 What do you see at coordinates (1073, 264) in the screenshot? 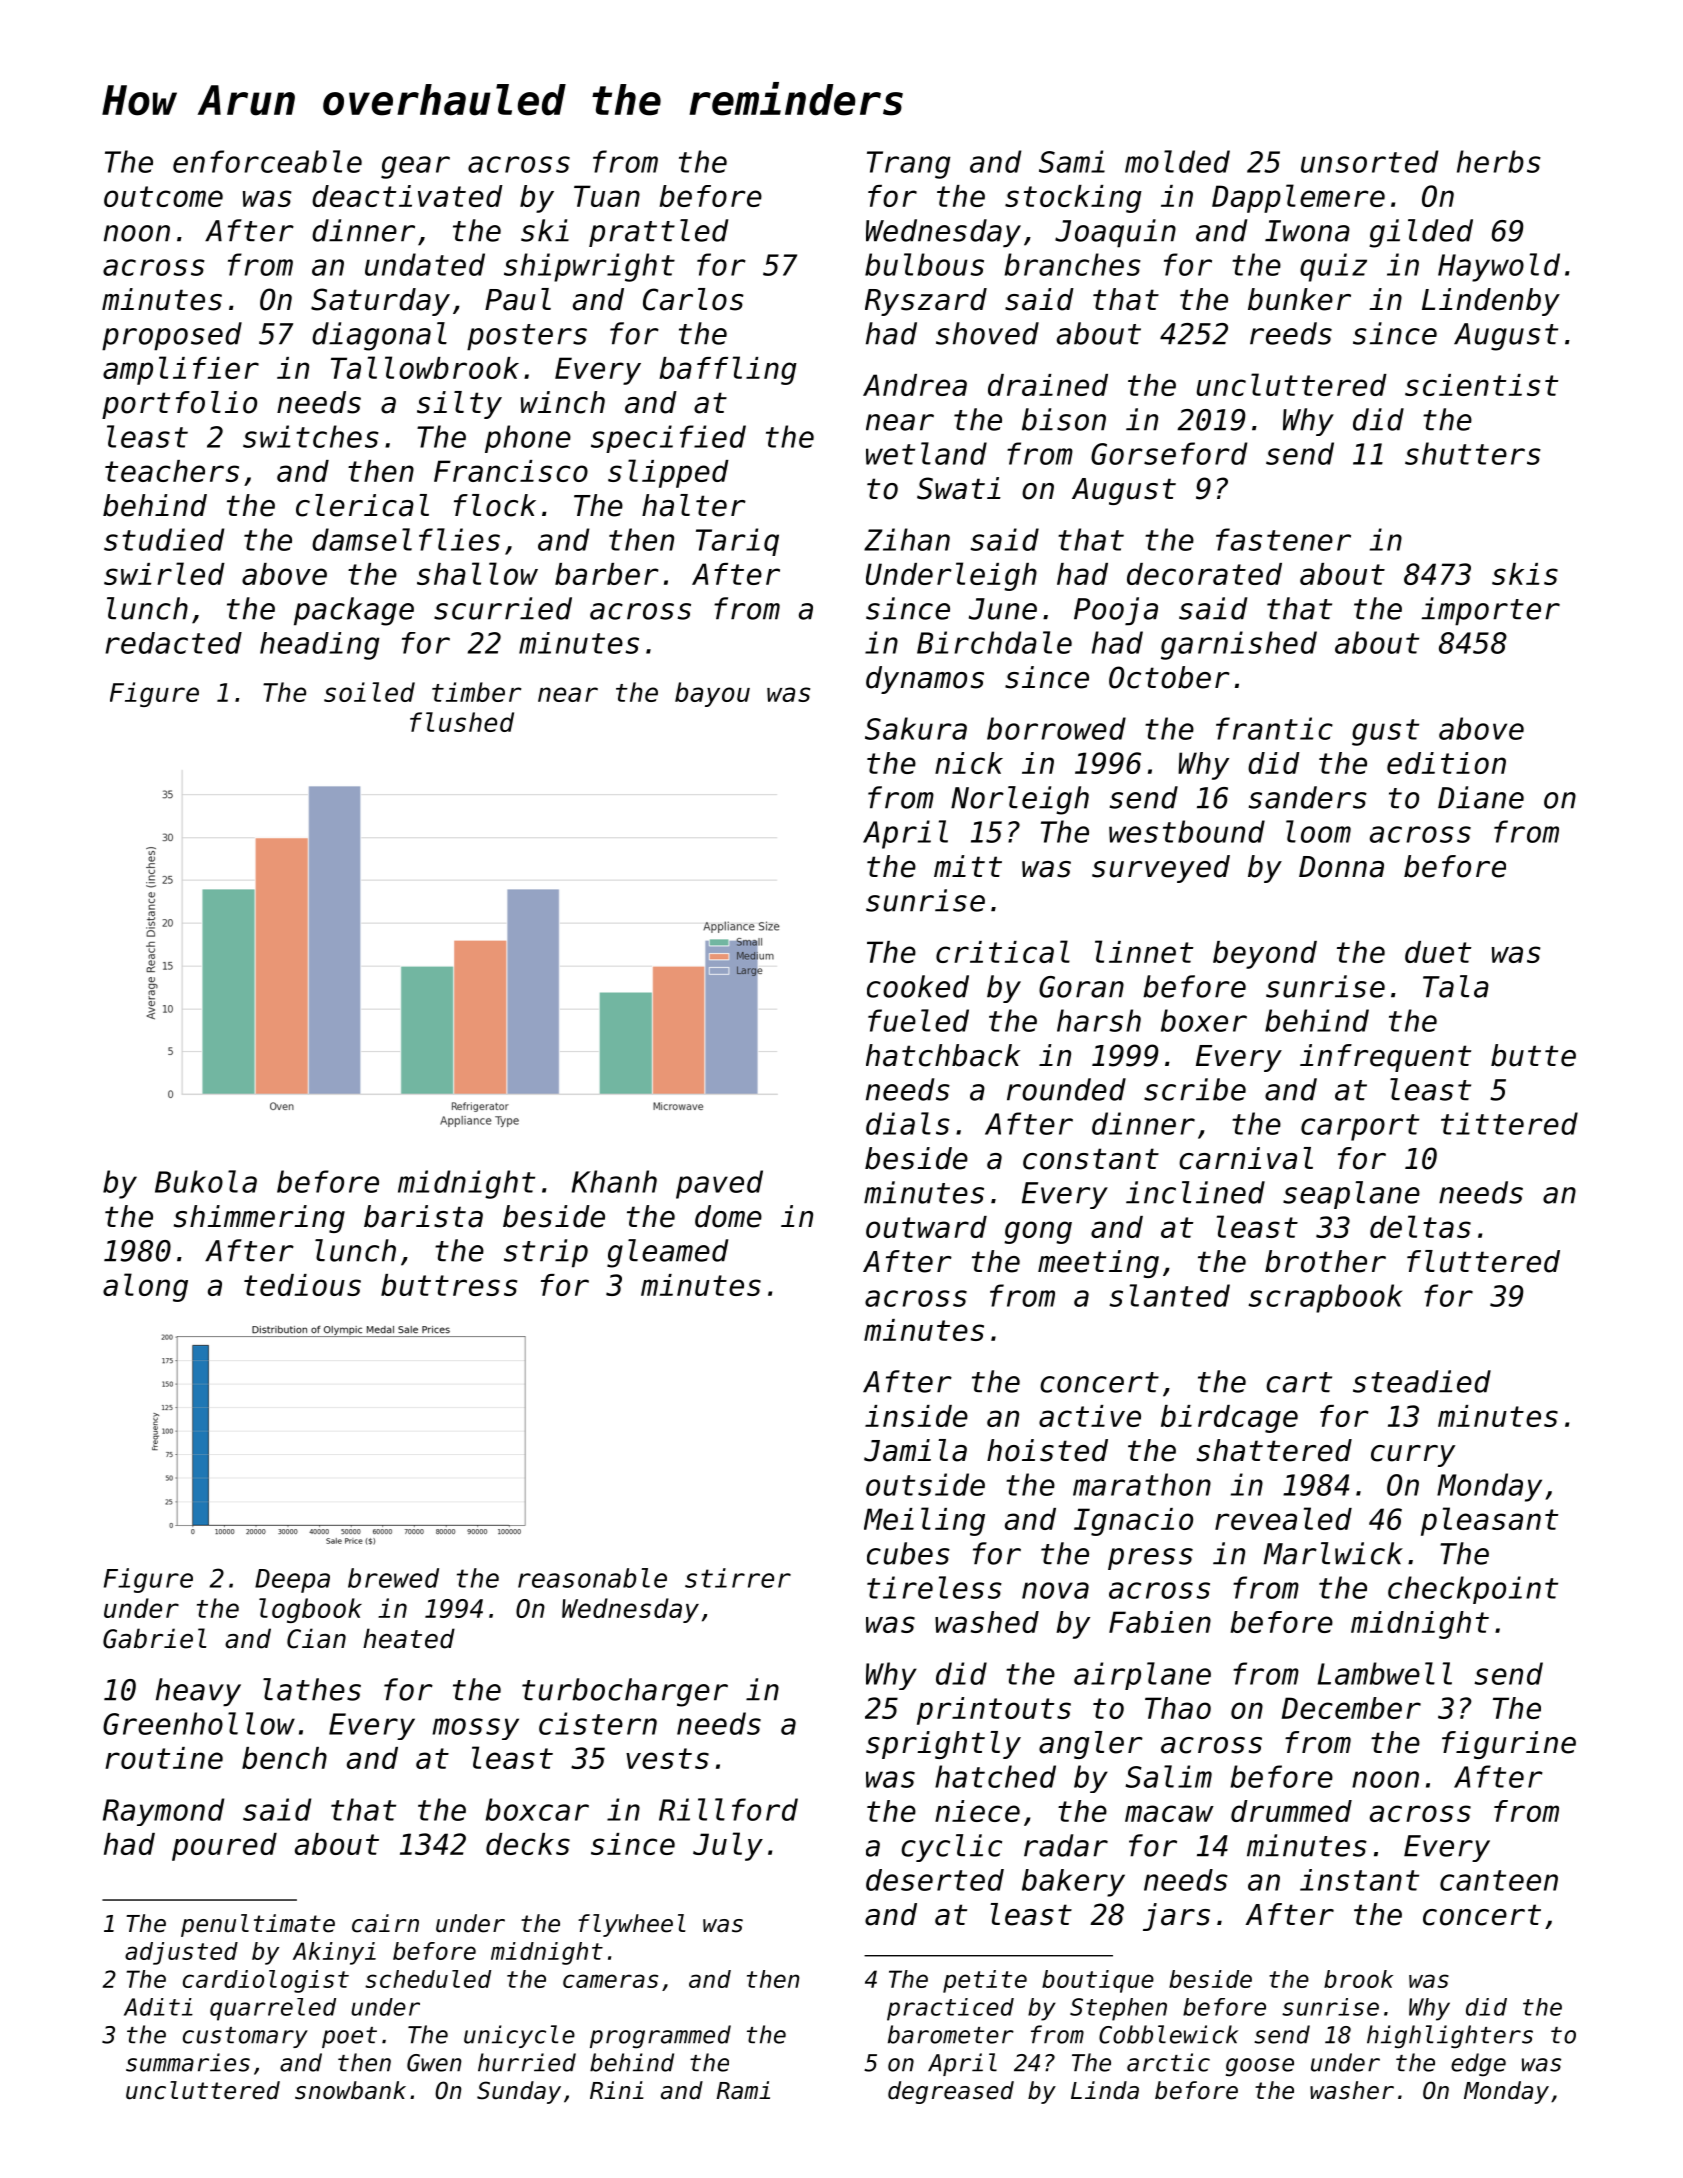
I see `branches` at bounding box center [1073, 264].
